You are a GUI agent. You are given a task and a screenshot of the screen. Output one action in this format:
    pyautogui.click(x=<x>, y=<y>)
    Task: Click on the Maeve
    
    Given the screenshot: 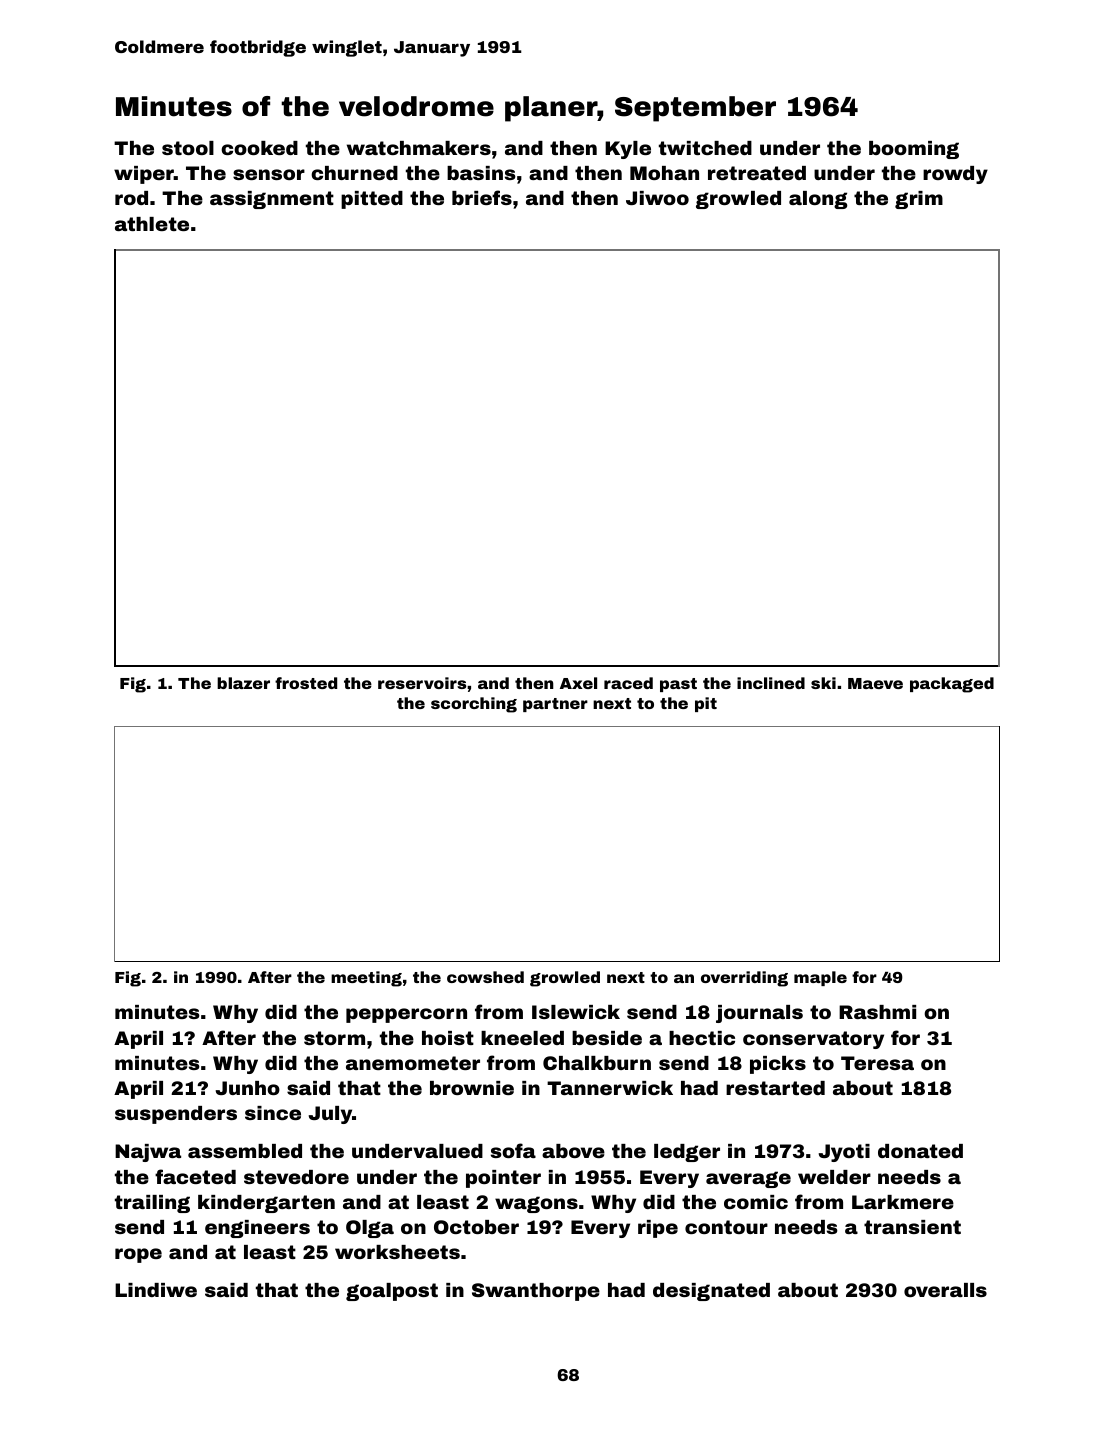 What is the action you would take?
    pyautogui.click(x=875, y=683)
